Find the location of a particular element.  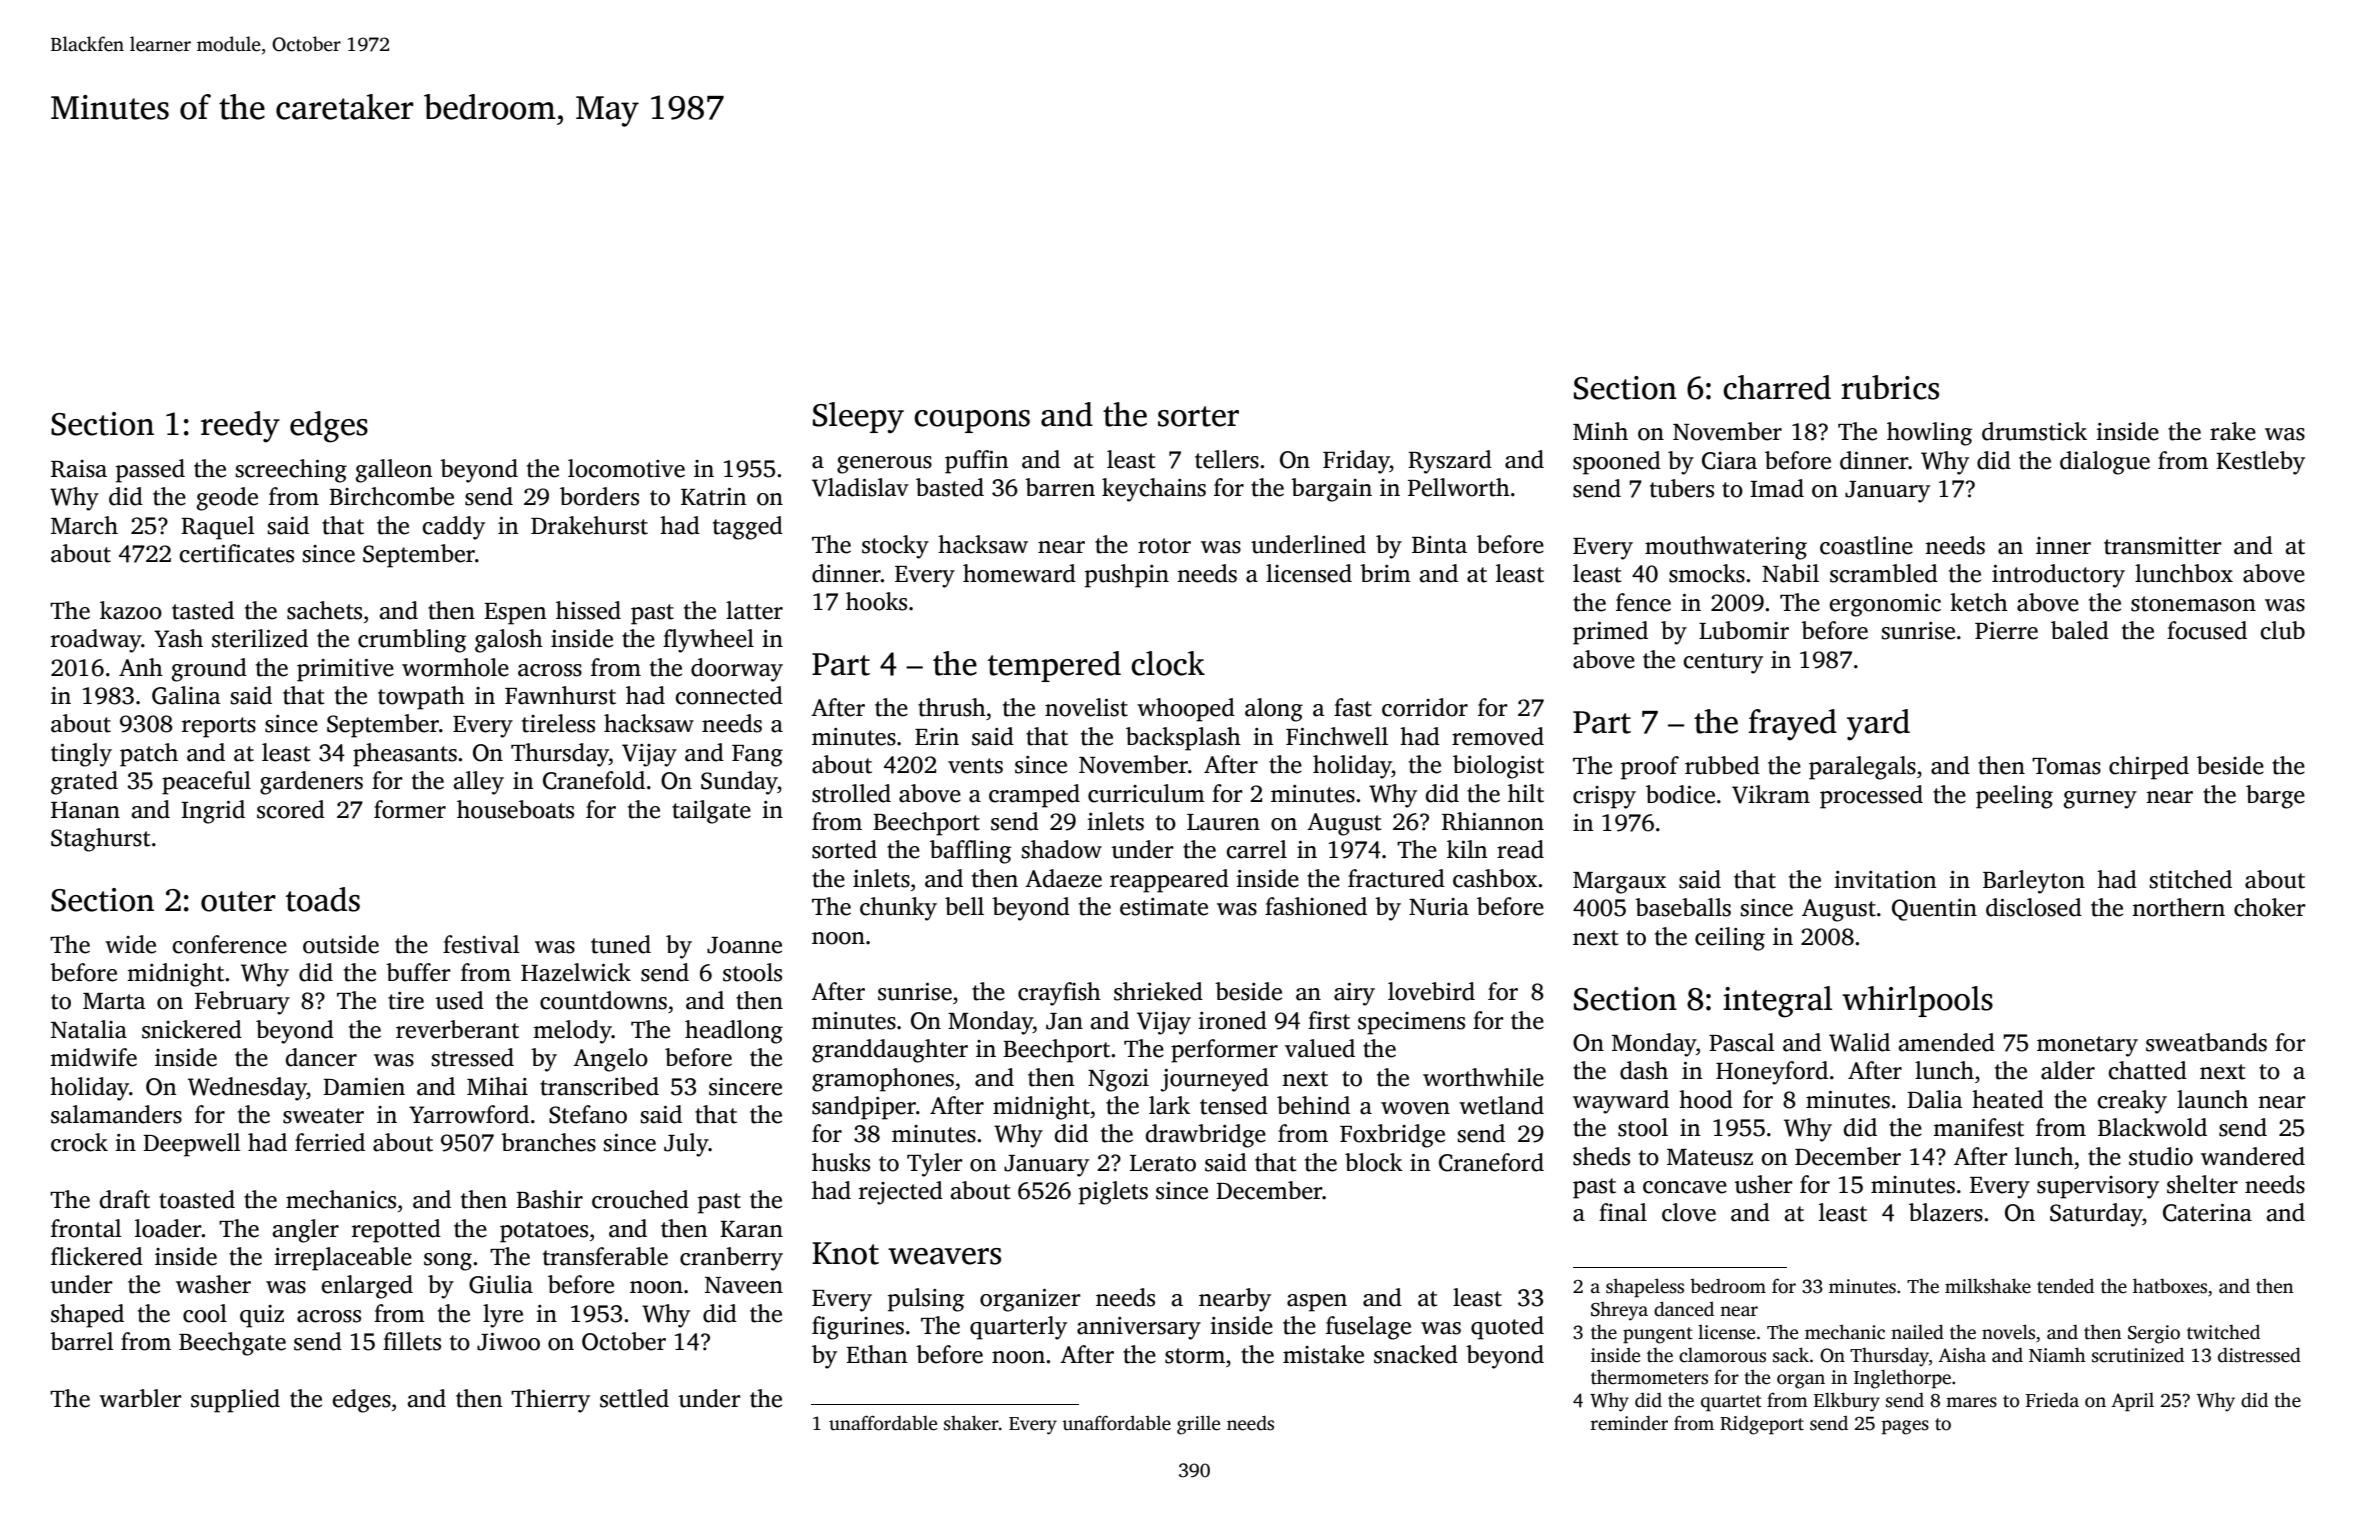

backsplash is located at coordinates (1183, 739).
